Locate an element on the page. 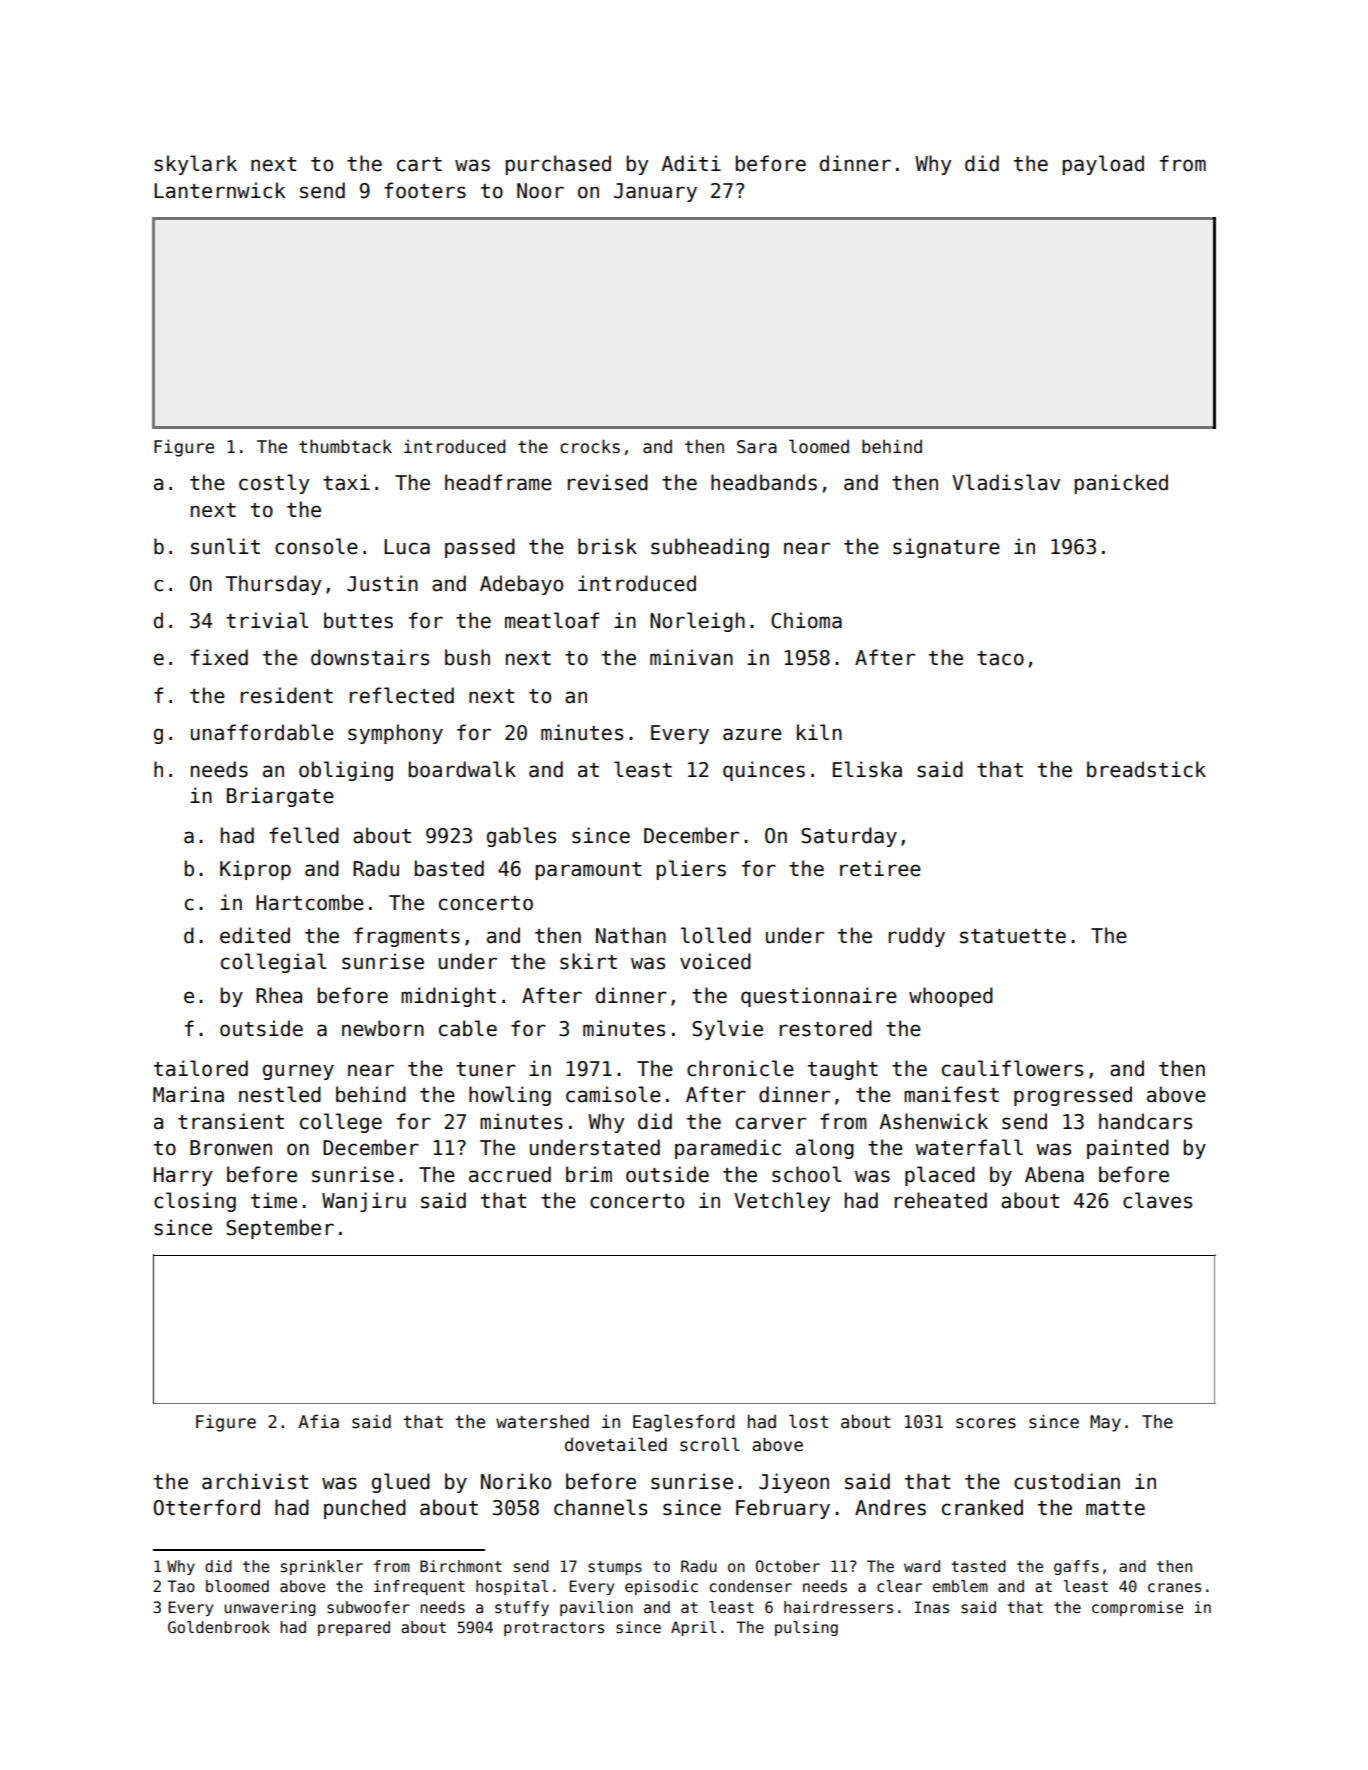 The width and height of the document is (1368, 1770). ruddy is located at coordinates (917, 937).
